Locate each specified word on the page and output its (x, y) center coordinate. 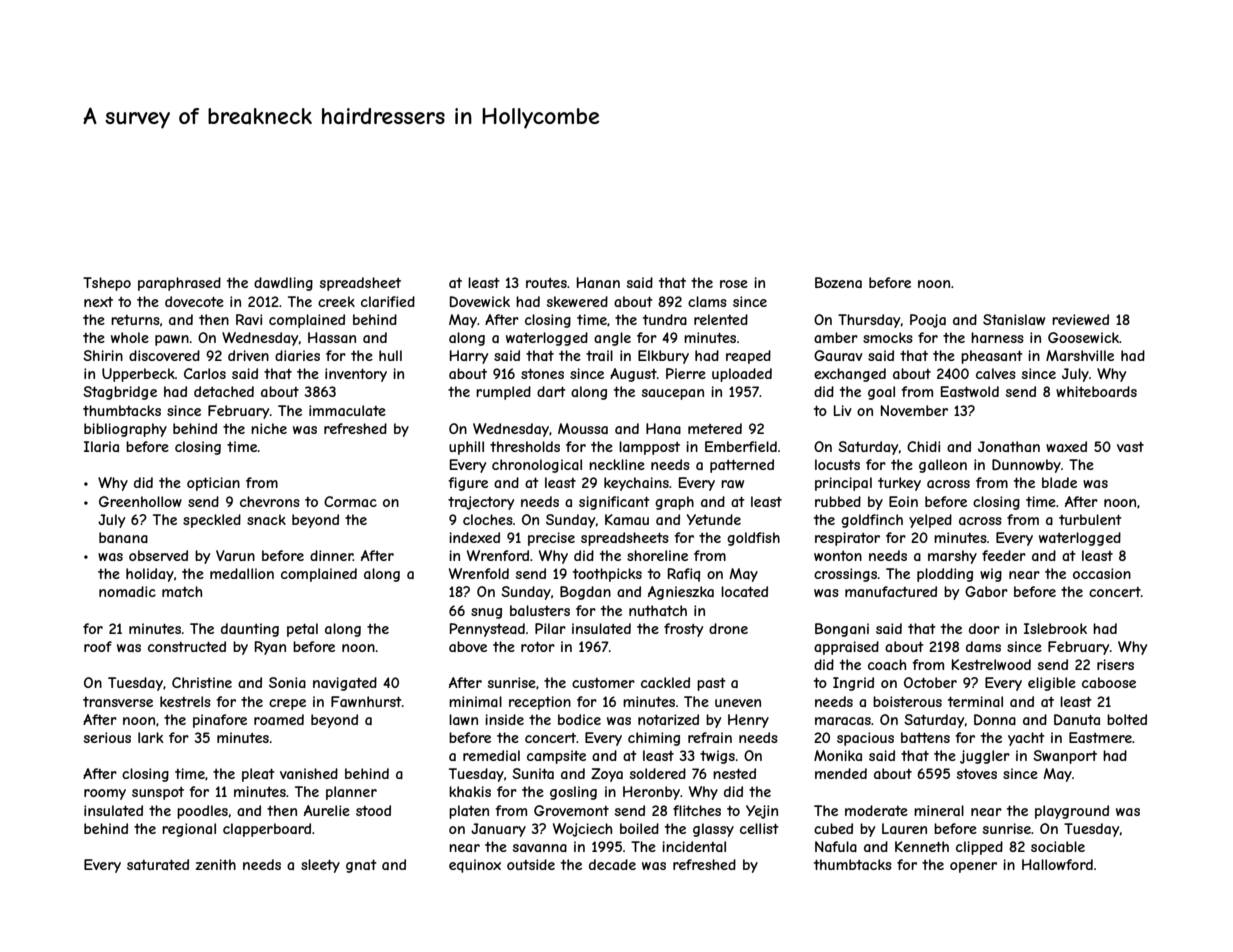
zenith (216, 864)
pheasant (992, 357)
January (498, 830)
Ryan (270, 648)
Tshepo (107, 284)
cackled (665, 682)
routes (546, 283)
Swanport (1065, 757)
